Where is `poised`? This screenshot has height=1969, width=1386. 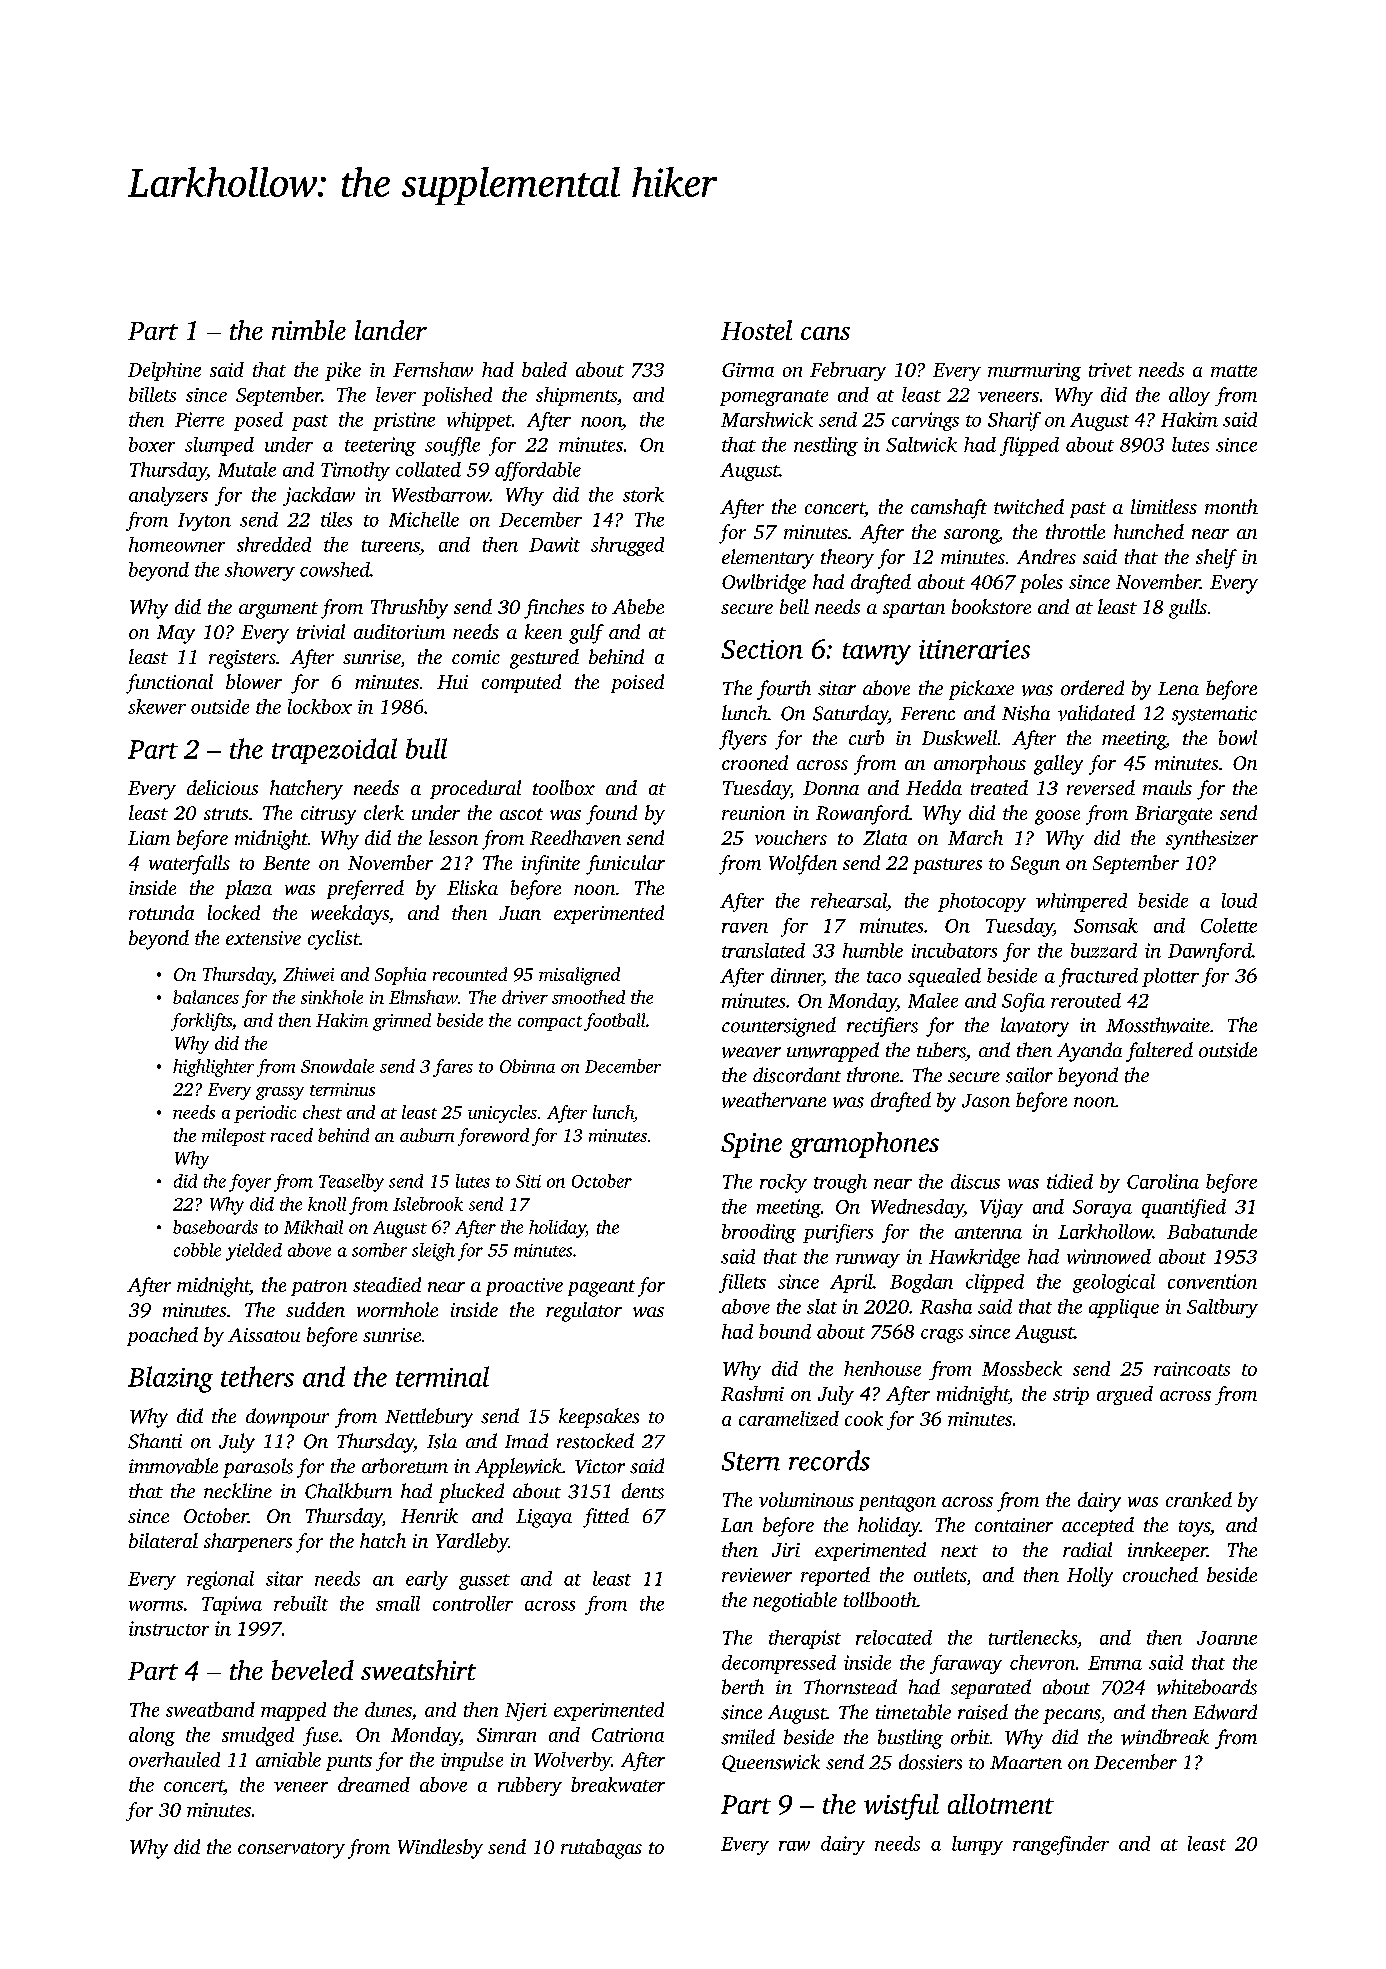
poised is located at coordinates (637, 683).
